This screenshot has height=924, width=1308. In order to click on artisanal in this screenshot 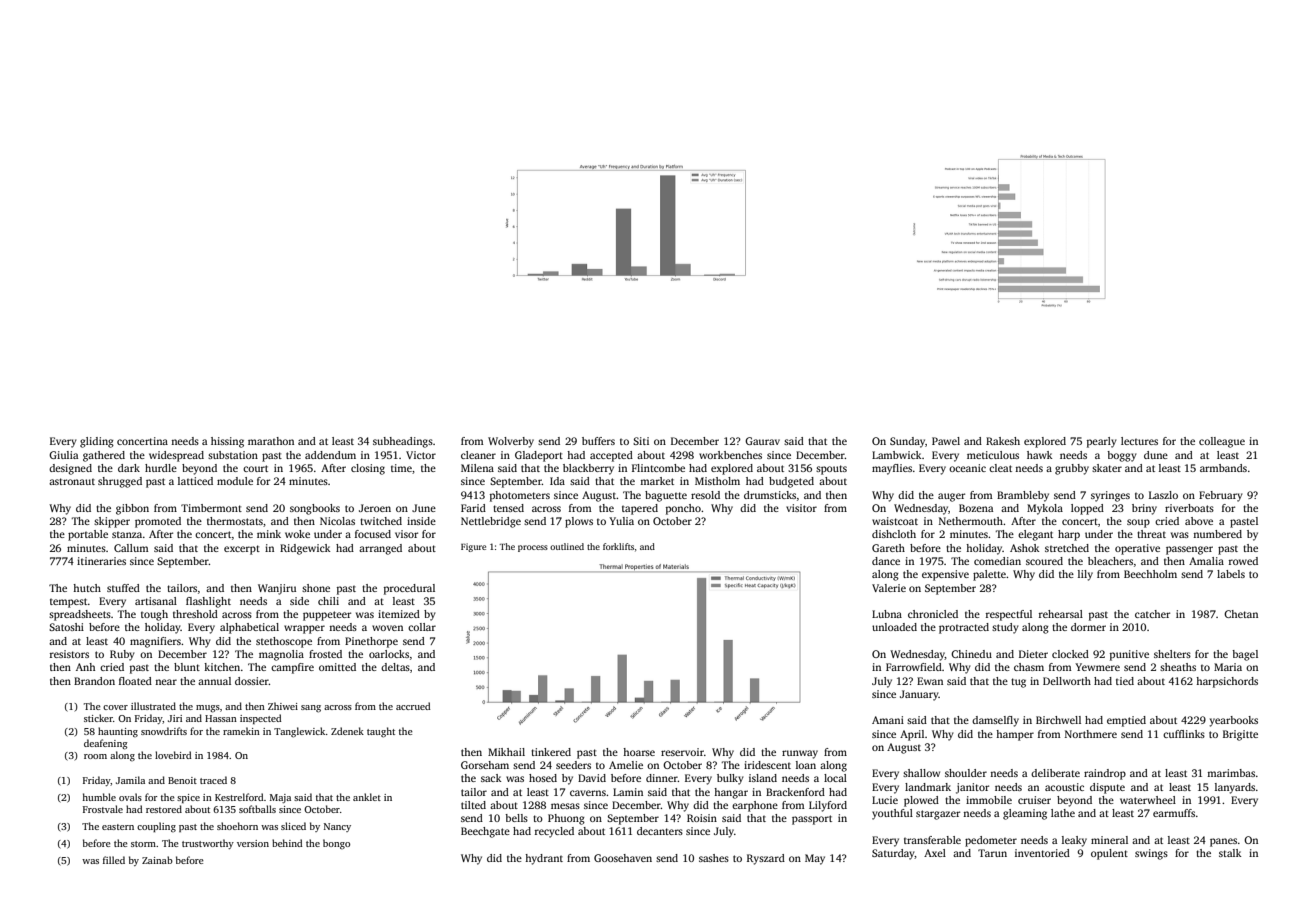, I will do `click(156, 601)`.
